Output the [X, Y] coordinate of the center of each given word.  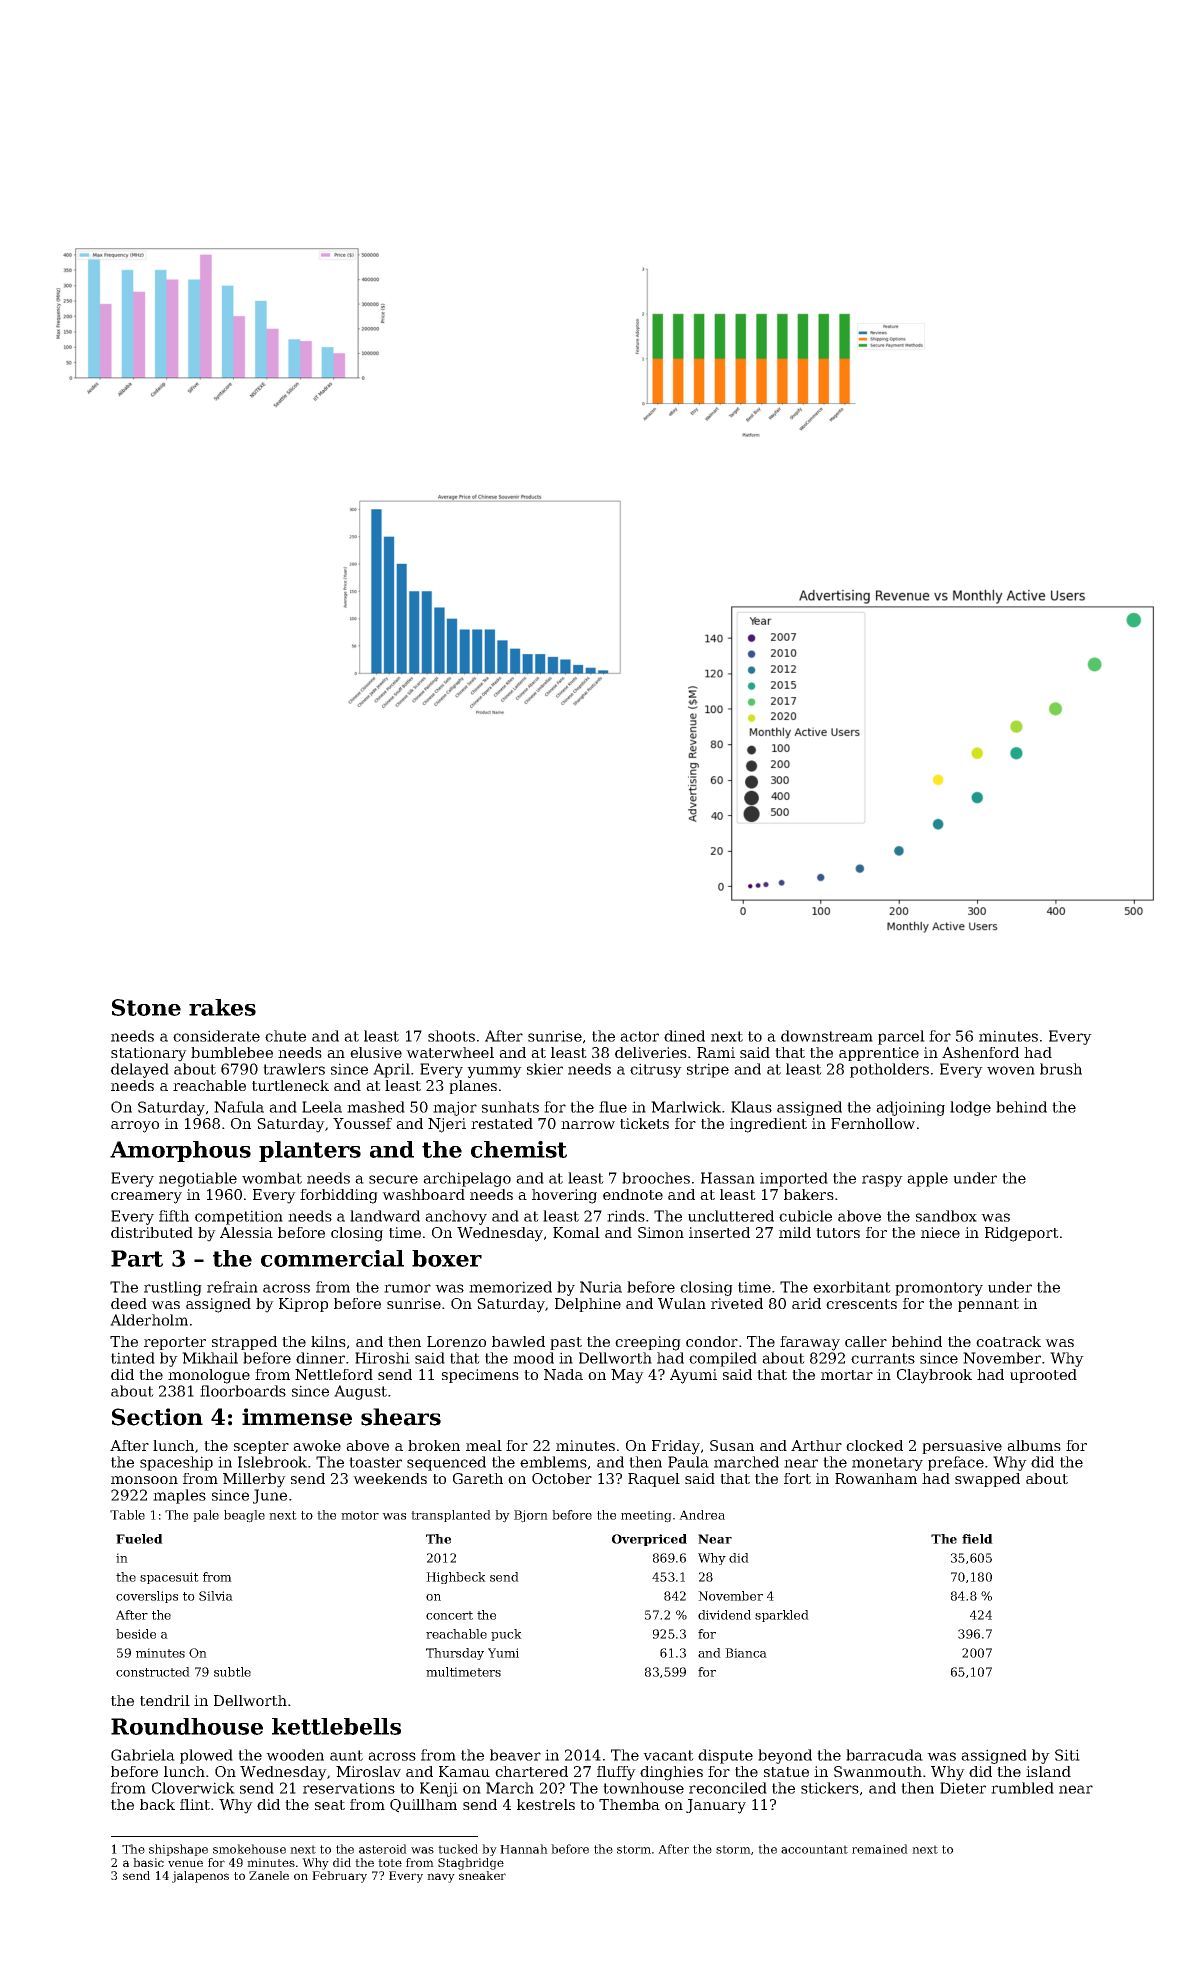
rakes [222, 1007]
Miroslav [368, 1771]
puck [506, 1635]
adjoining [910, 1108]
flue [613, 1107]
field [977, 1539]
